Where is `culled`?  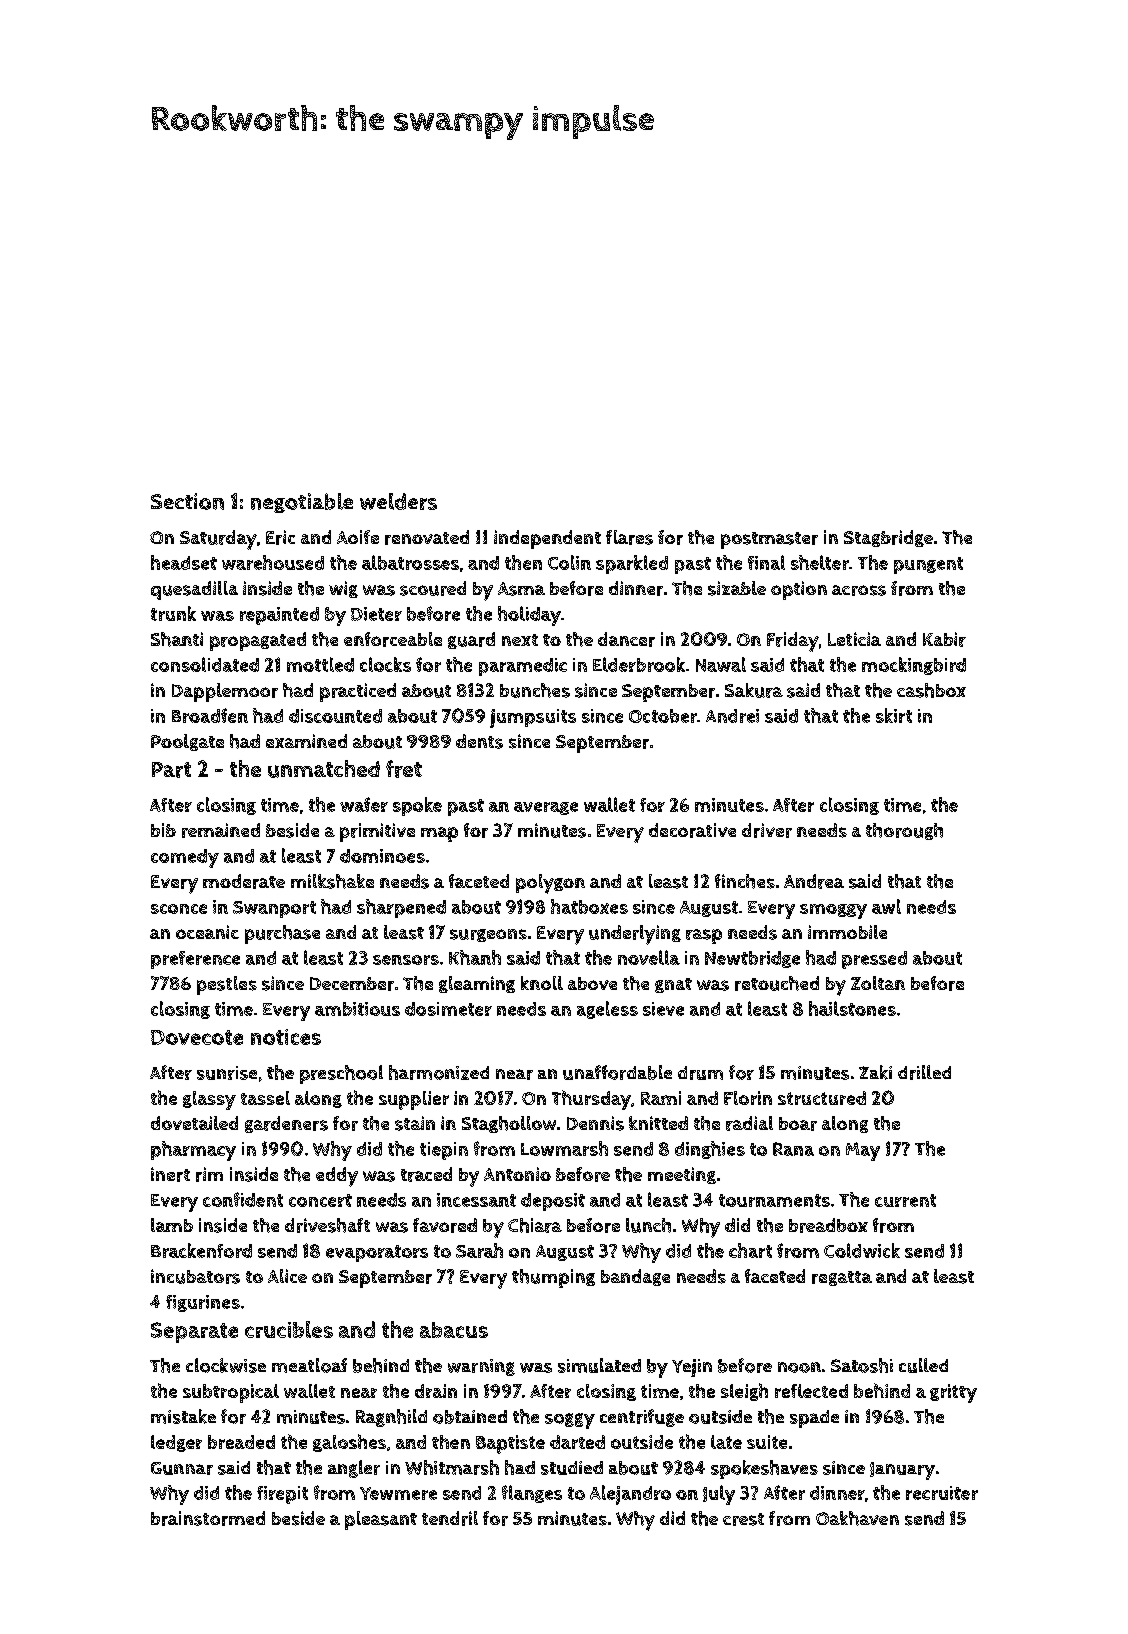 culled is located at coordinates (923, 1365).
